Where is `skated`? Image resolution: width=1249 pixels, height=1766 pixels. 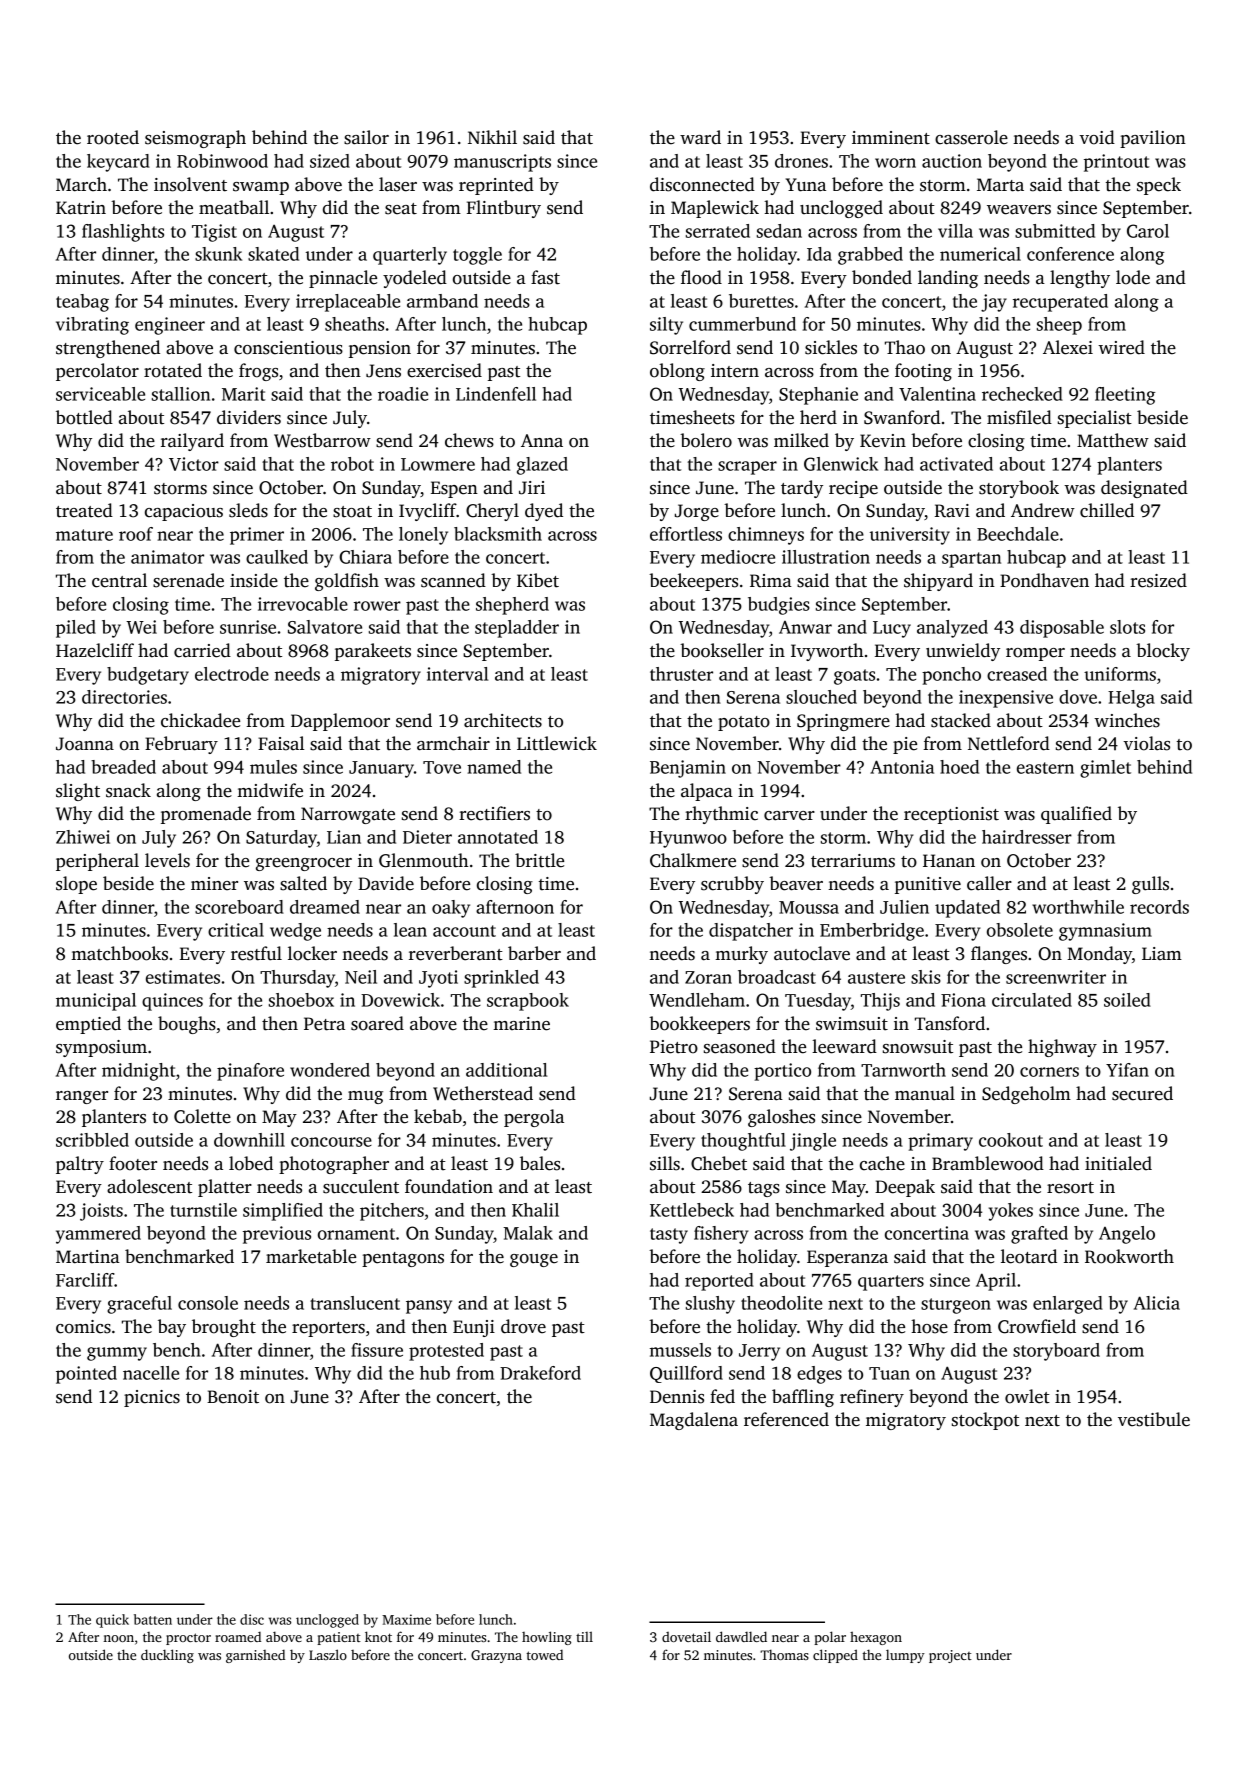 skated is located at coordinates (273, 254).
